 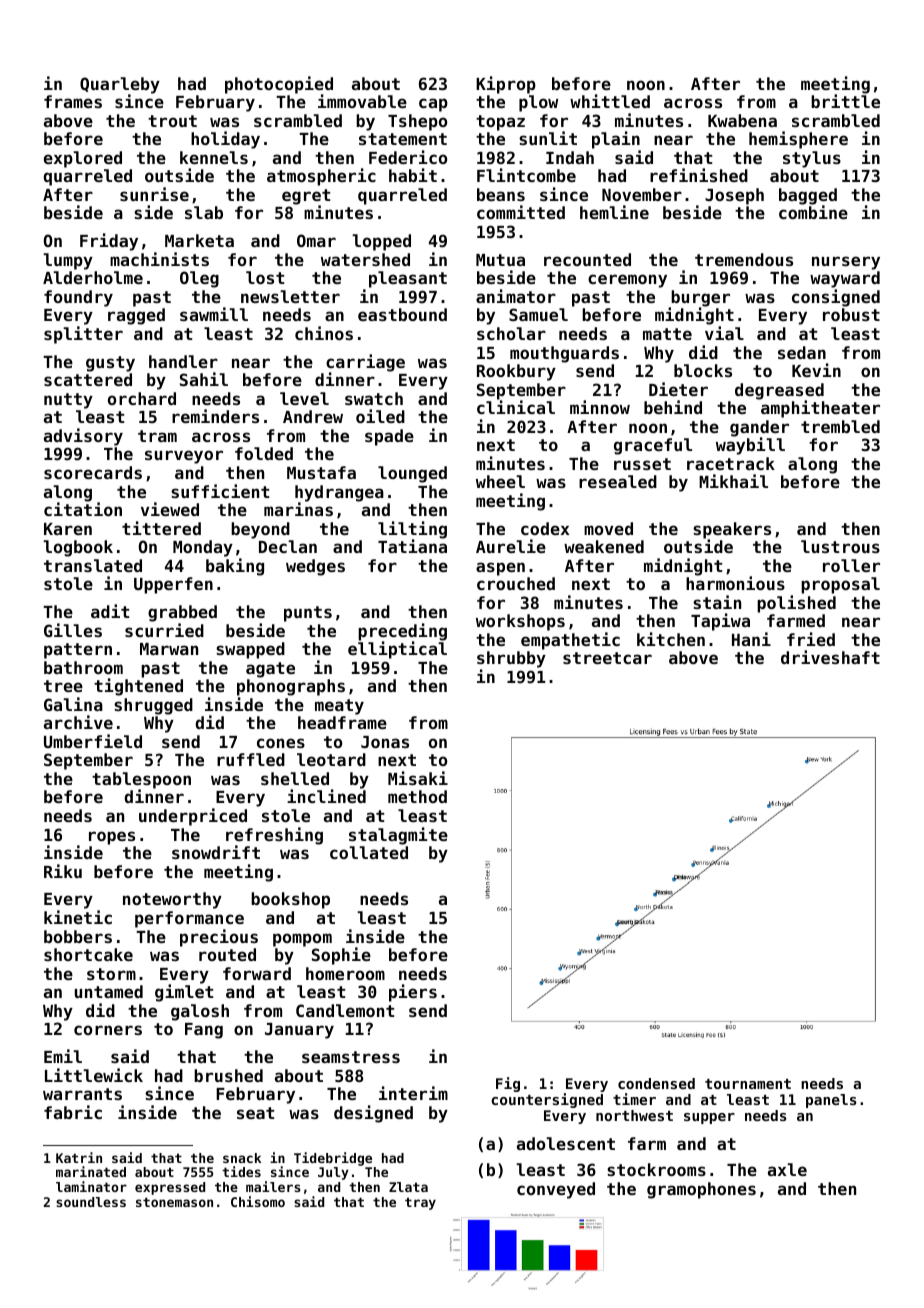 I want to click on Umberfield, so click(x=93, y=741).
